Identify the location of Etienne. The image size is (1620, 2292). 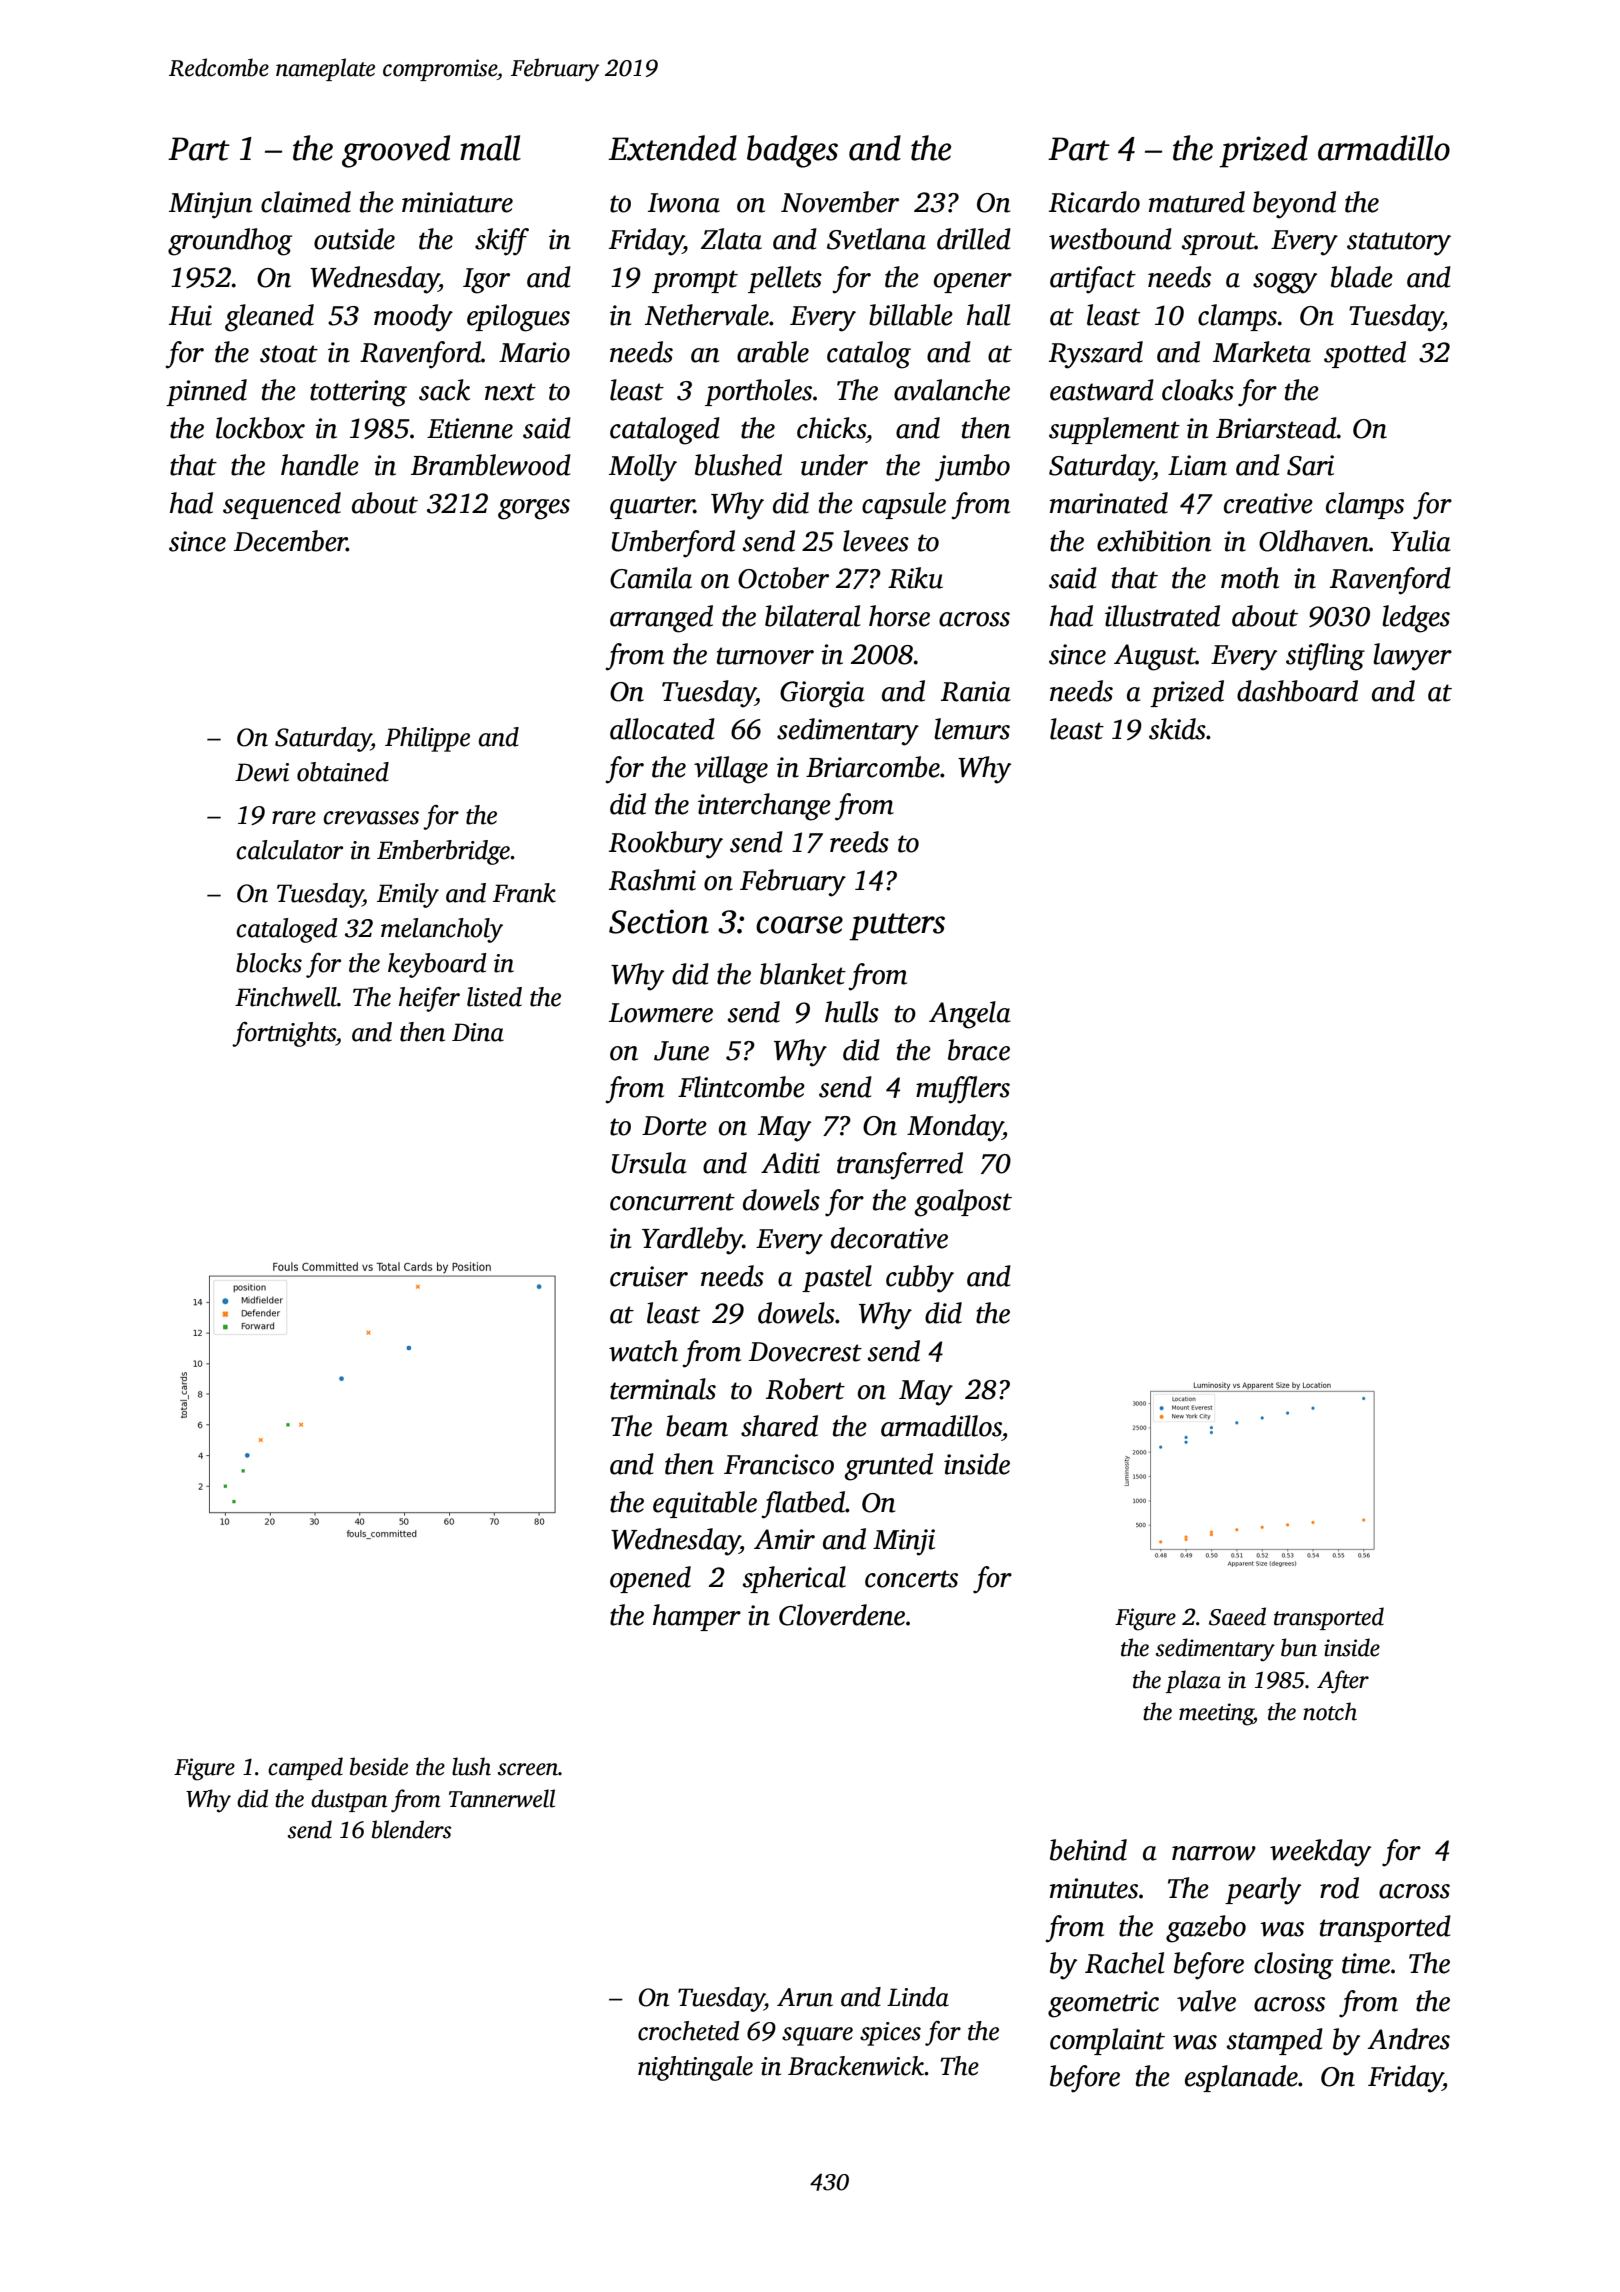
(470, 428).
